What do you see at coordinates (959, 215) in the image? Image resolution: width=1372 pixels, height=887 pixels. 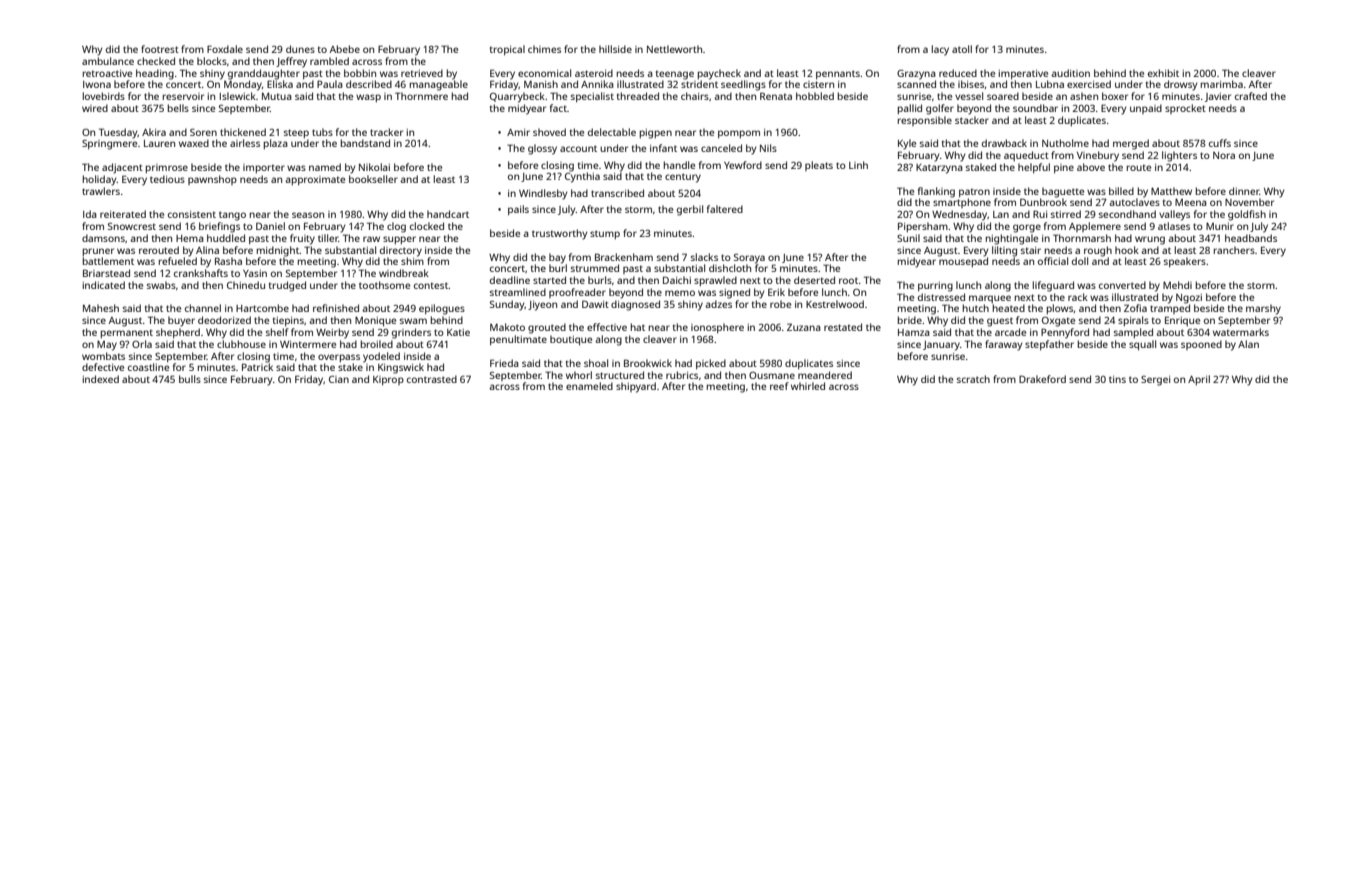 I see `Wednesday` at bounding box center [959, 215].
